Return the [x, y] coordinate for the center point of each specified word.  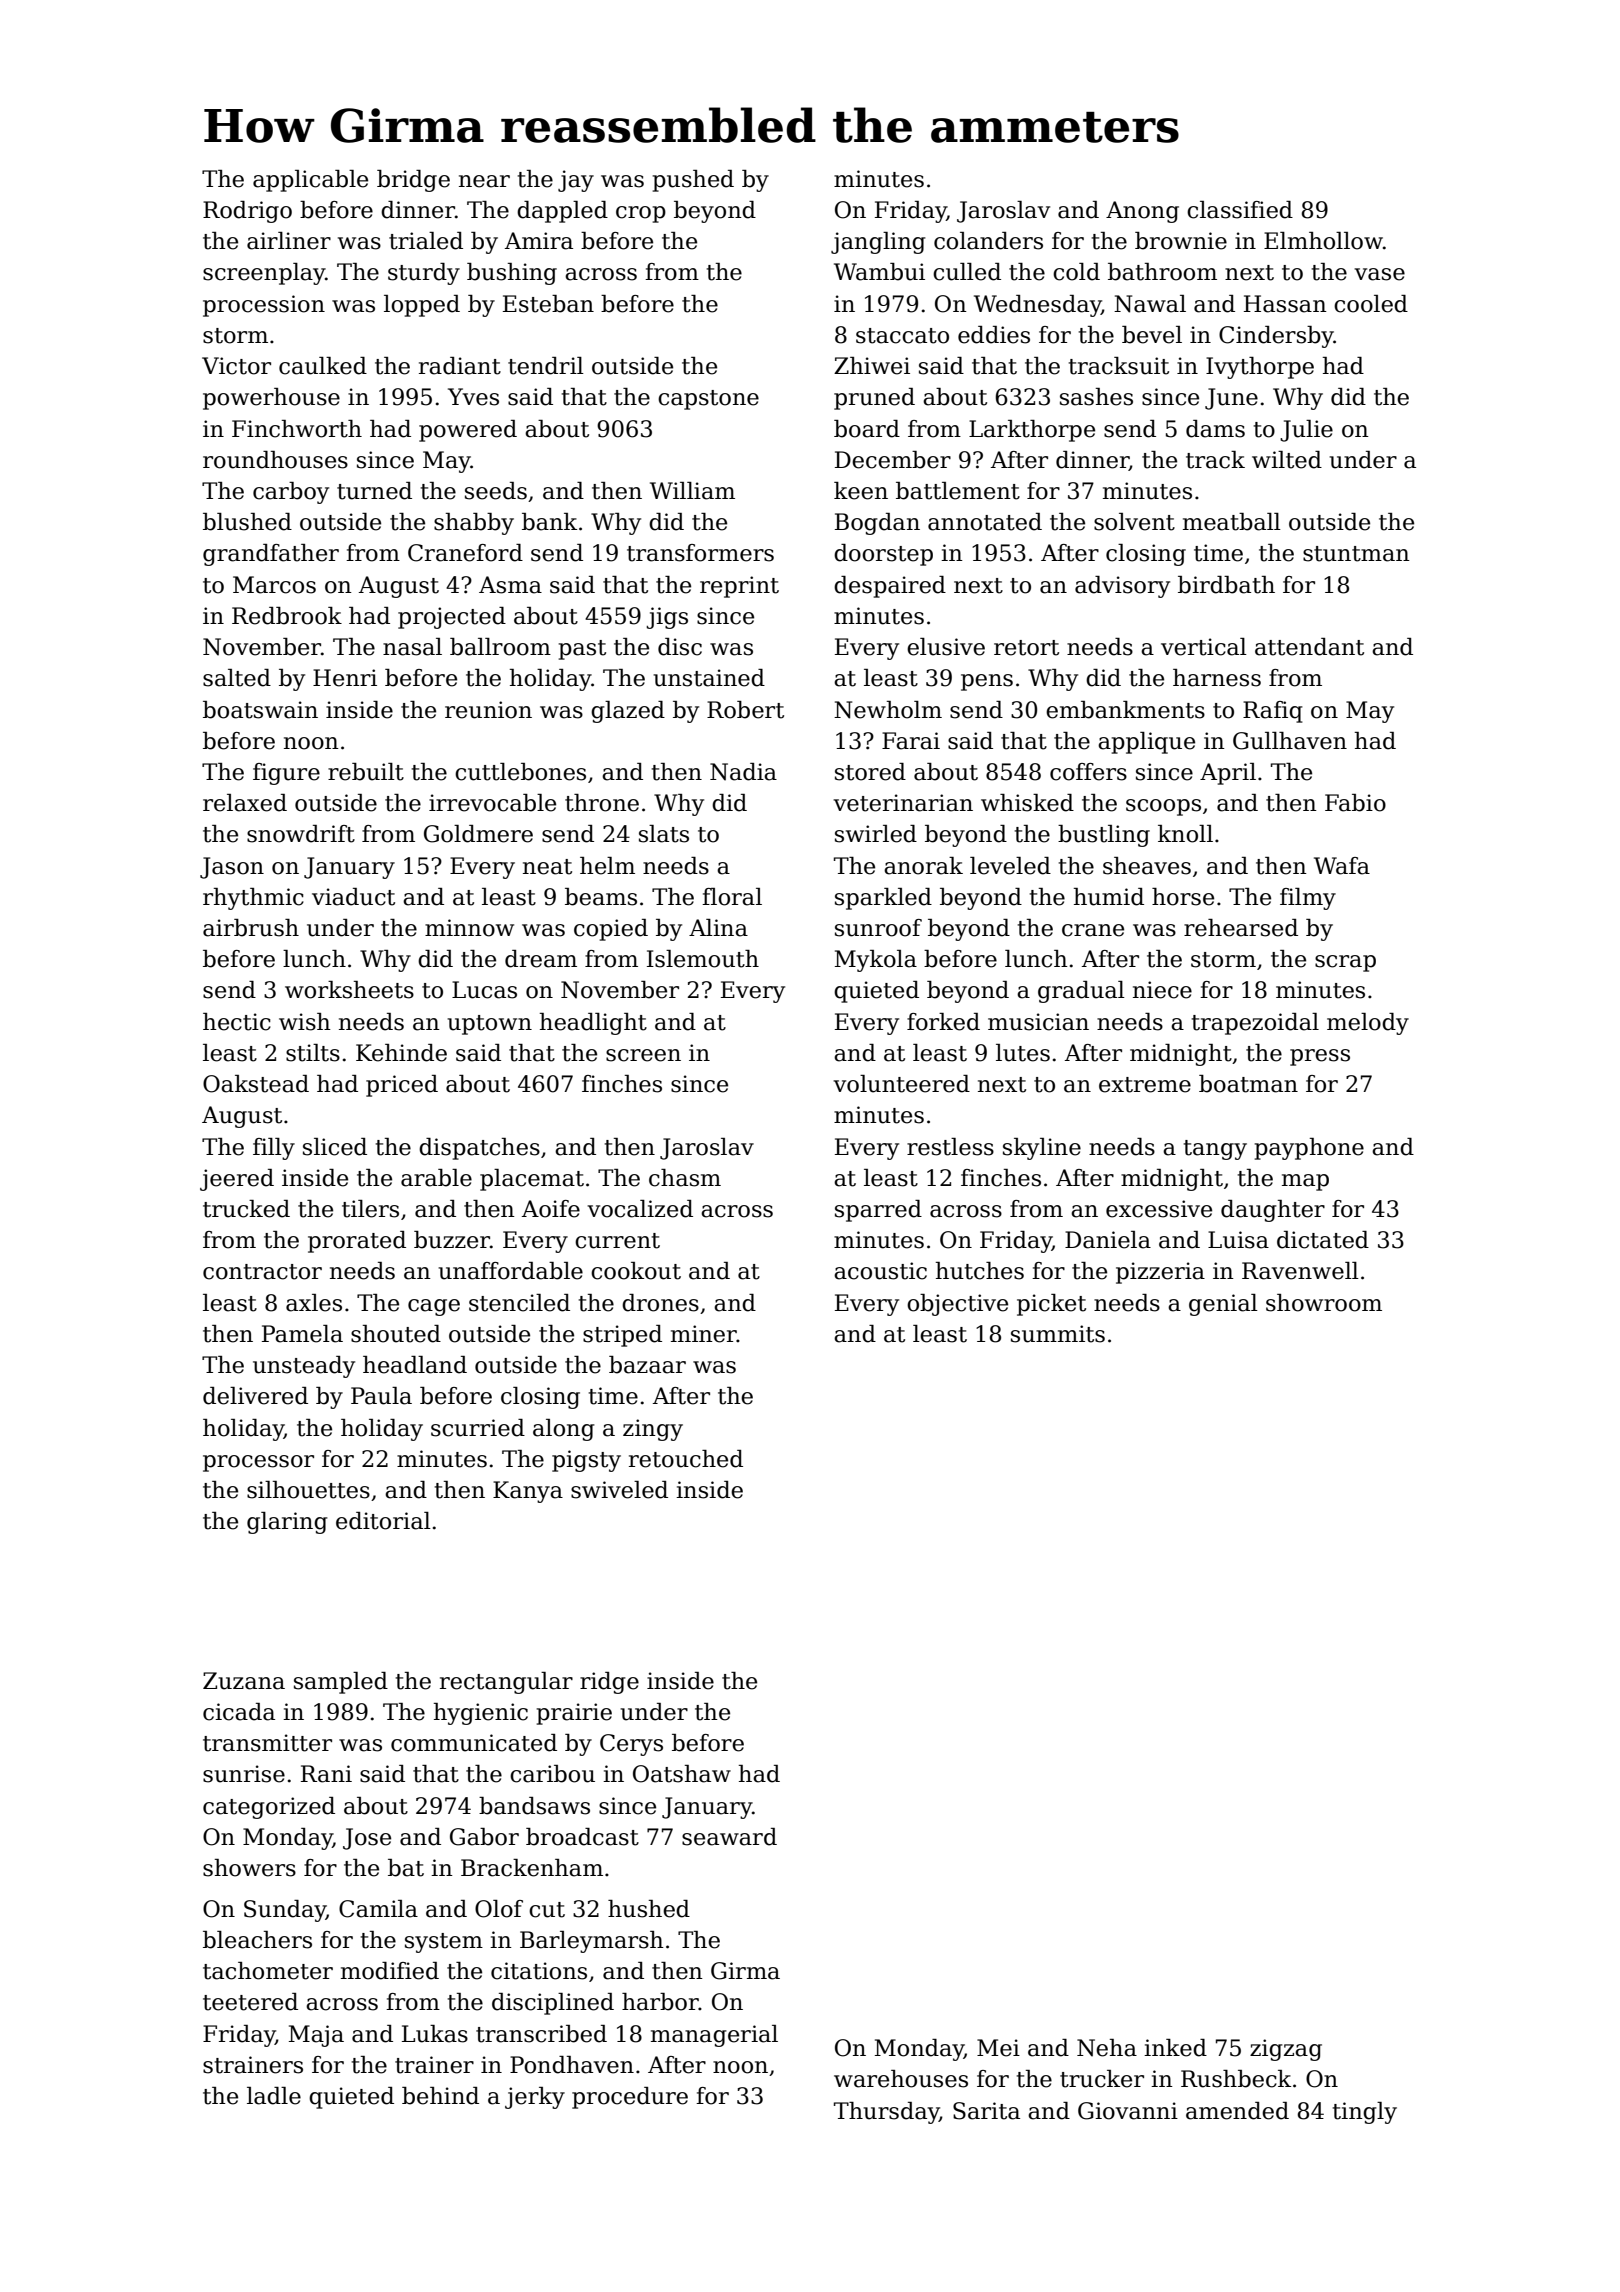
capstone [708, 400]
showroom [1324, 1303]
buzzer [452, 1240]
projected [452, 618]
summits [1058, 1334]
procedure [630, 2098]
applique [1146, 743]
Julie [1306, 431]
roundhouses [275, 460]
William [692, 491]
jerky [535, 2098]
